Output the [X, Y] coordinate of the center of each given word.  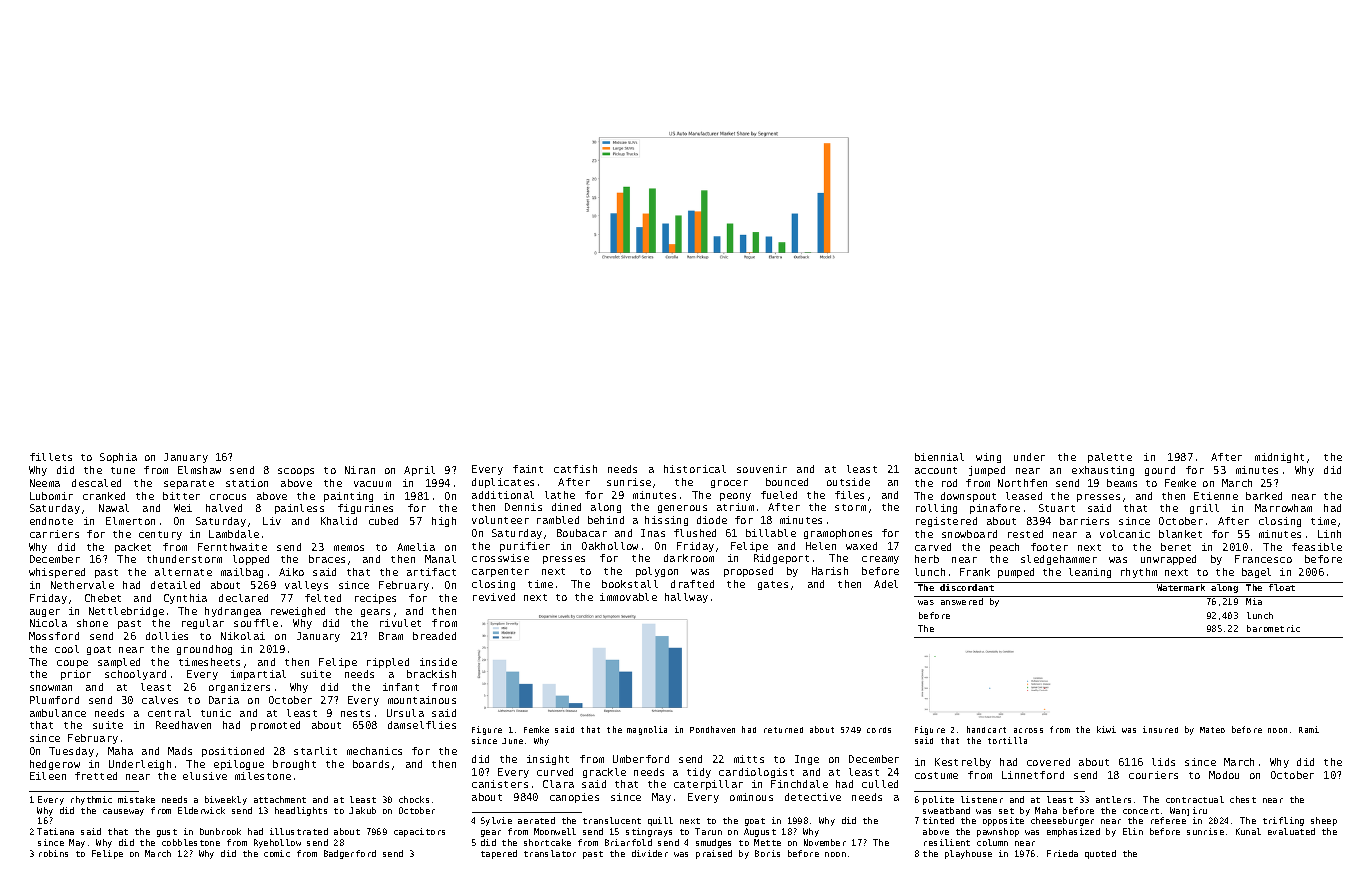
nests [355, 713]
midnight [1279, 458]
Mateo [1212, 730]
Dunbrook [220, 831]
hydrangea [233, 612]
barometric [1273, 628]
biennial [939, 457]
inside [438, 662]
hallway [686, 598]
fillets [51, 457]
